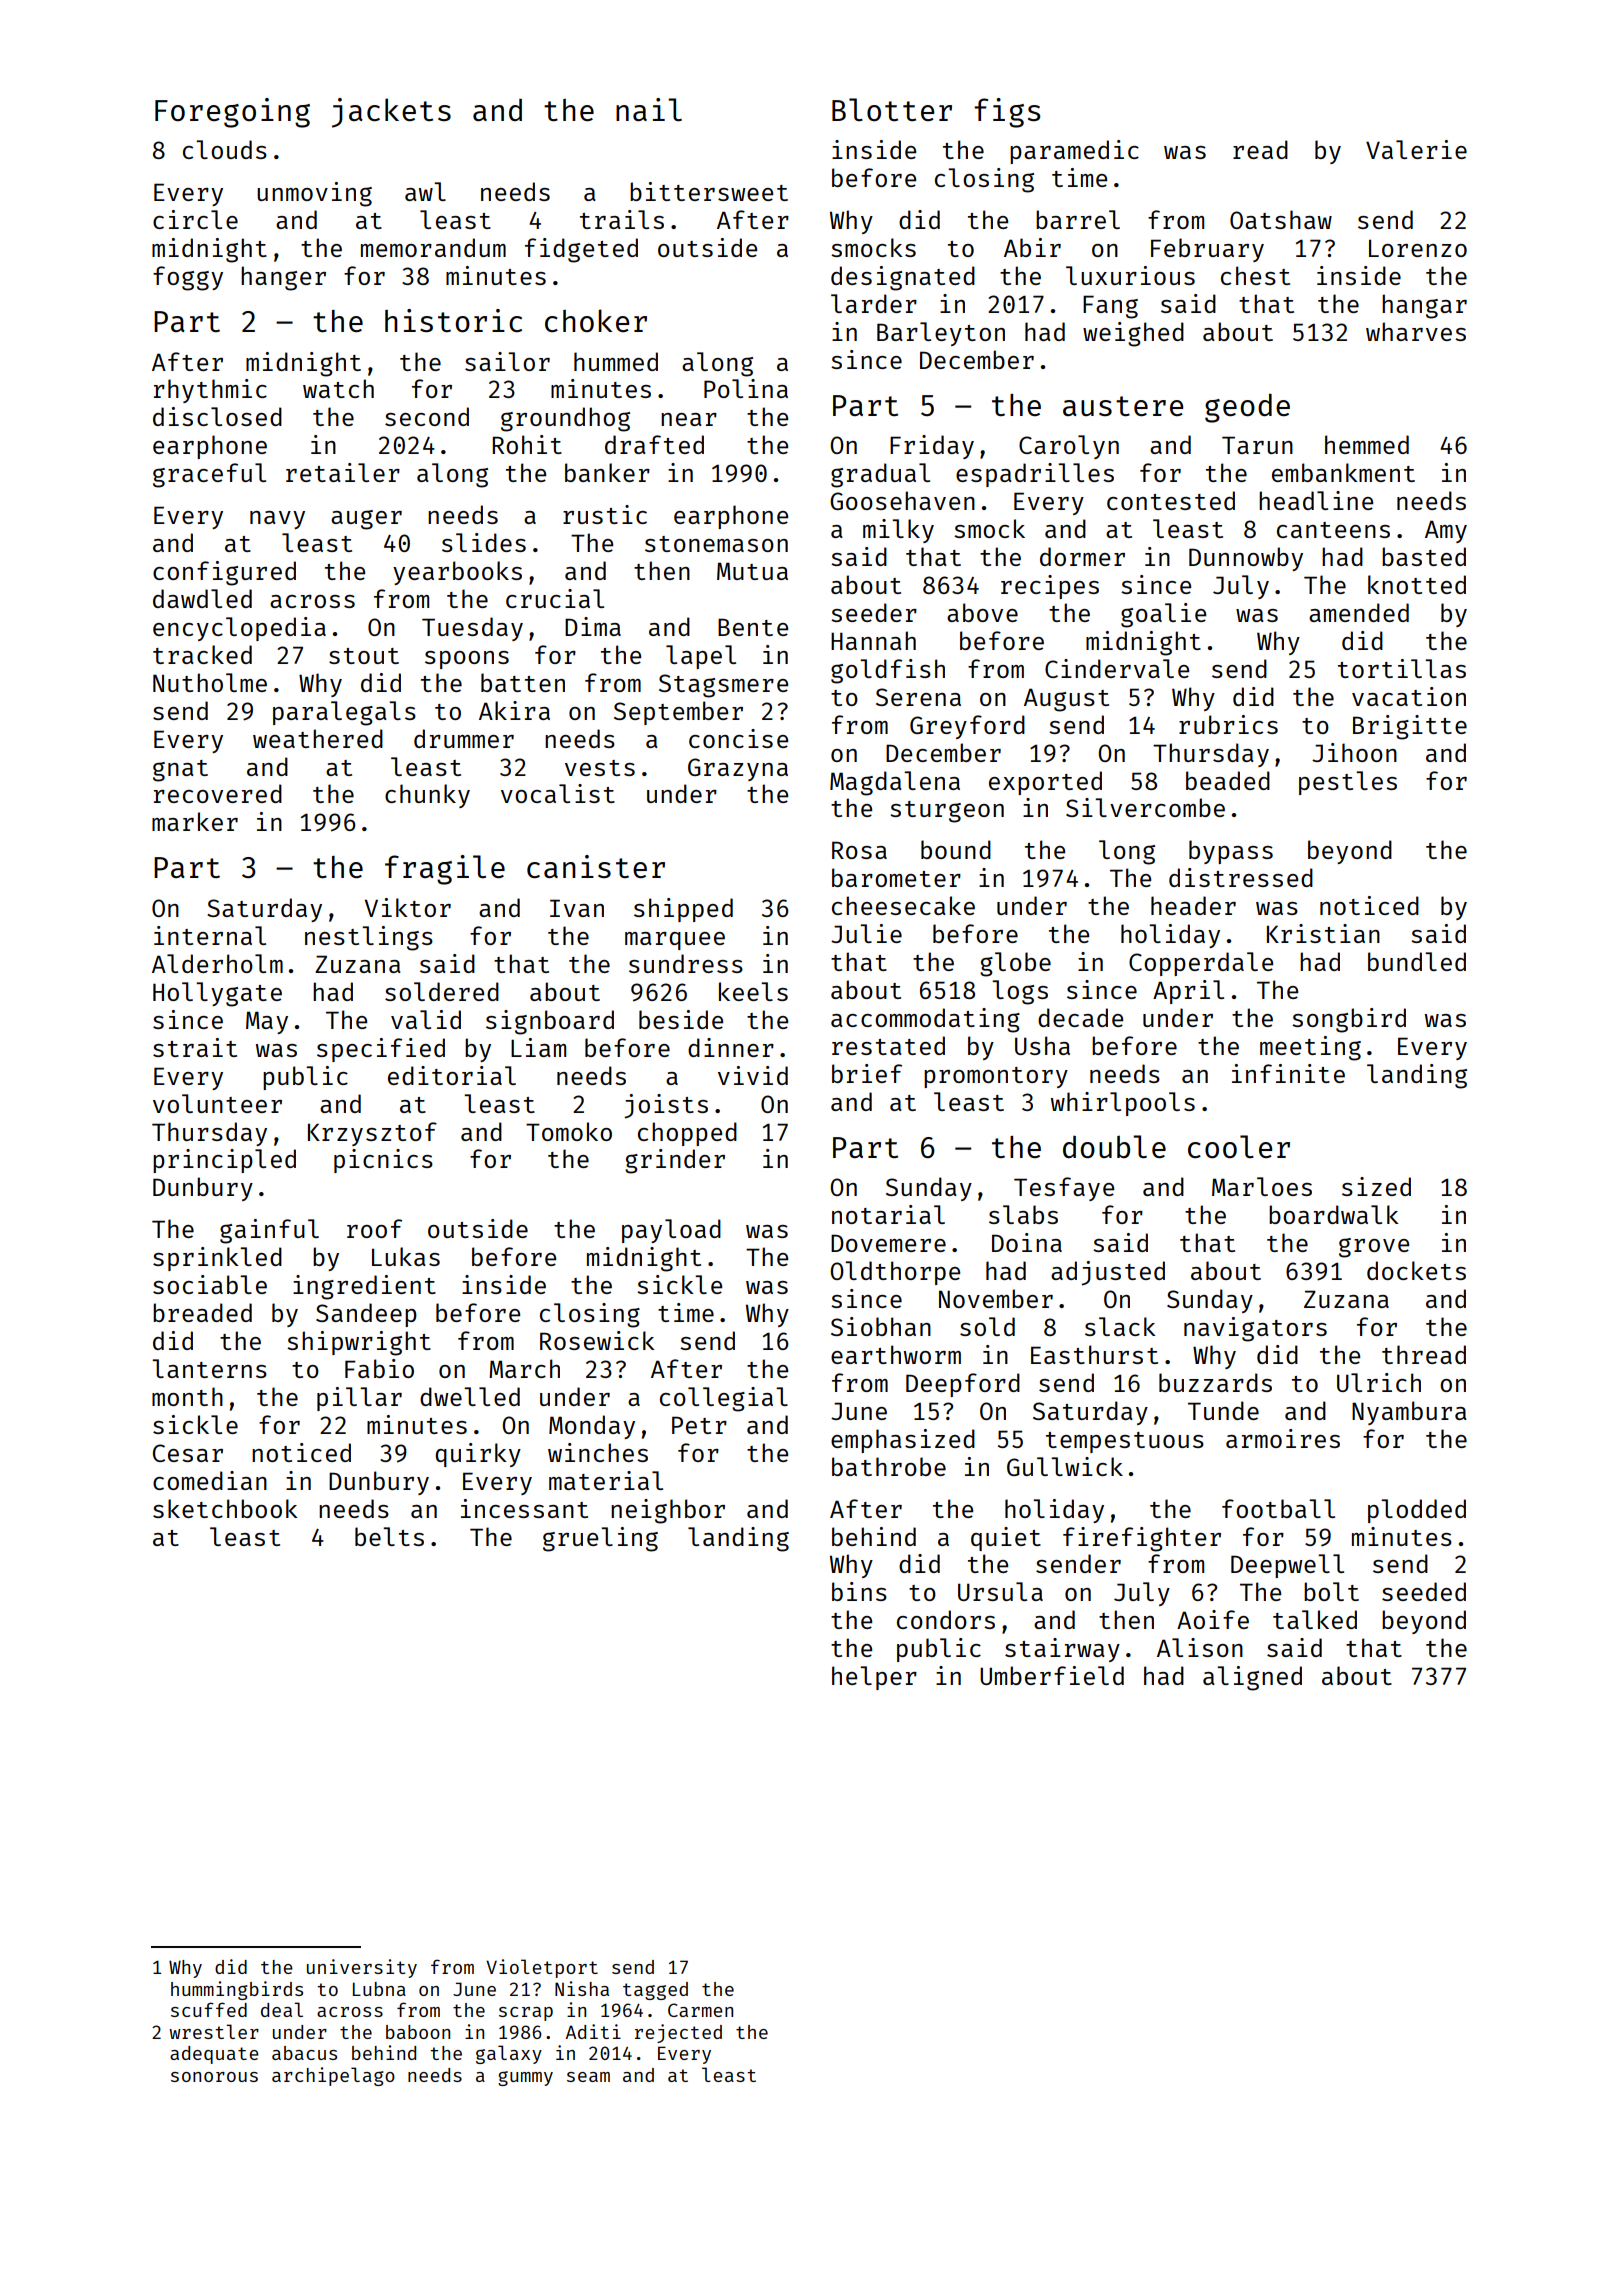 The height and width of the screenshot is (2292, 1620). I want to click on jackets, so click(391, 113).
